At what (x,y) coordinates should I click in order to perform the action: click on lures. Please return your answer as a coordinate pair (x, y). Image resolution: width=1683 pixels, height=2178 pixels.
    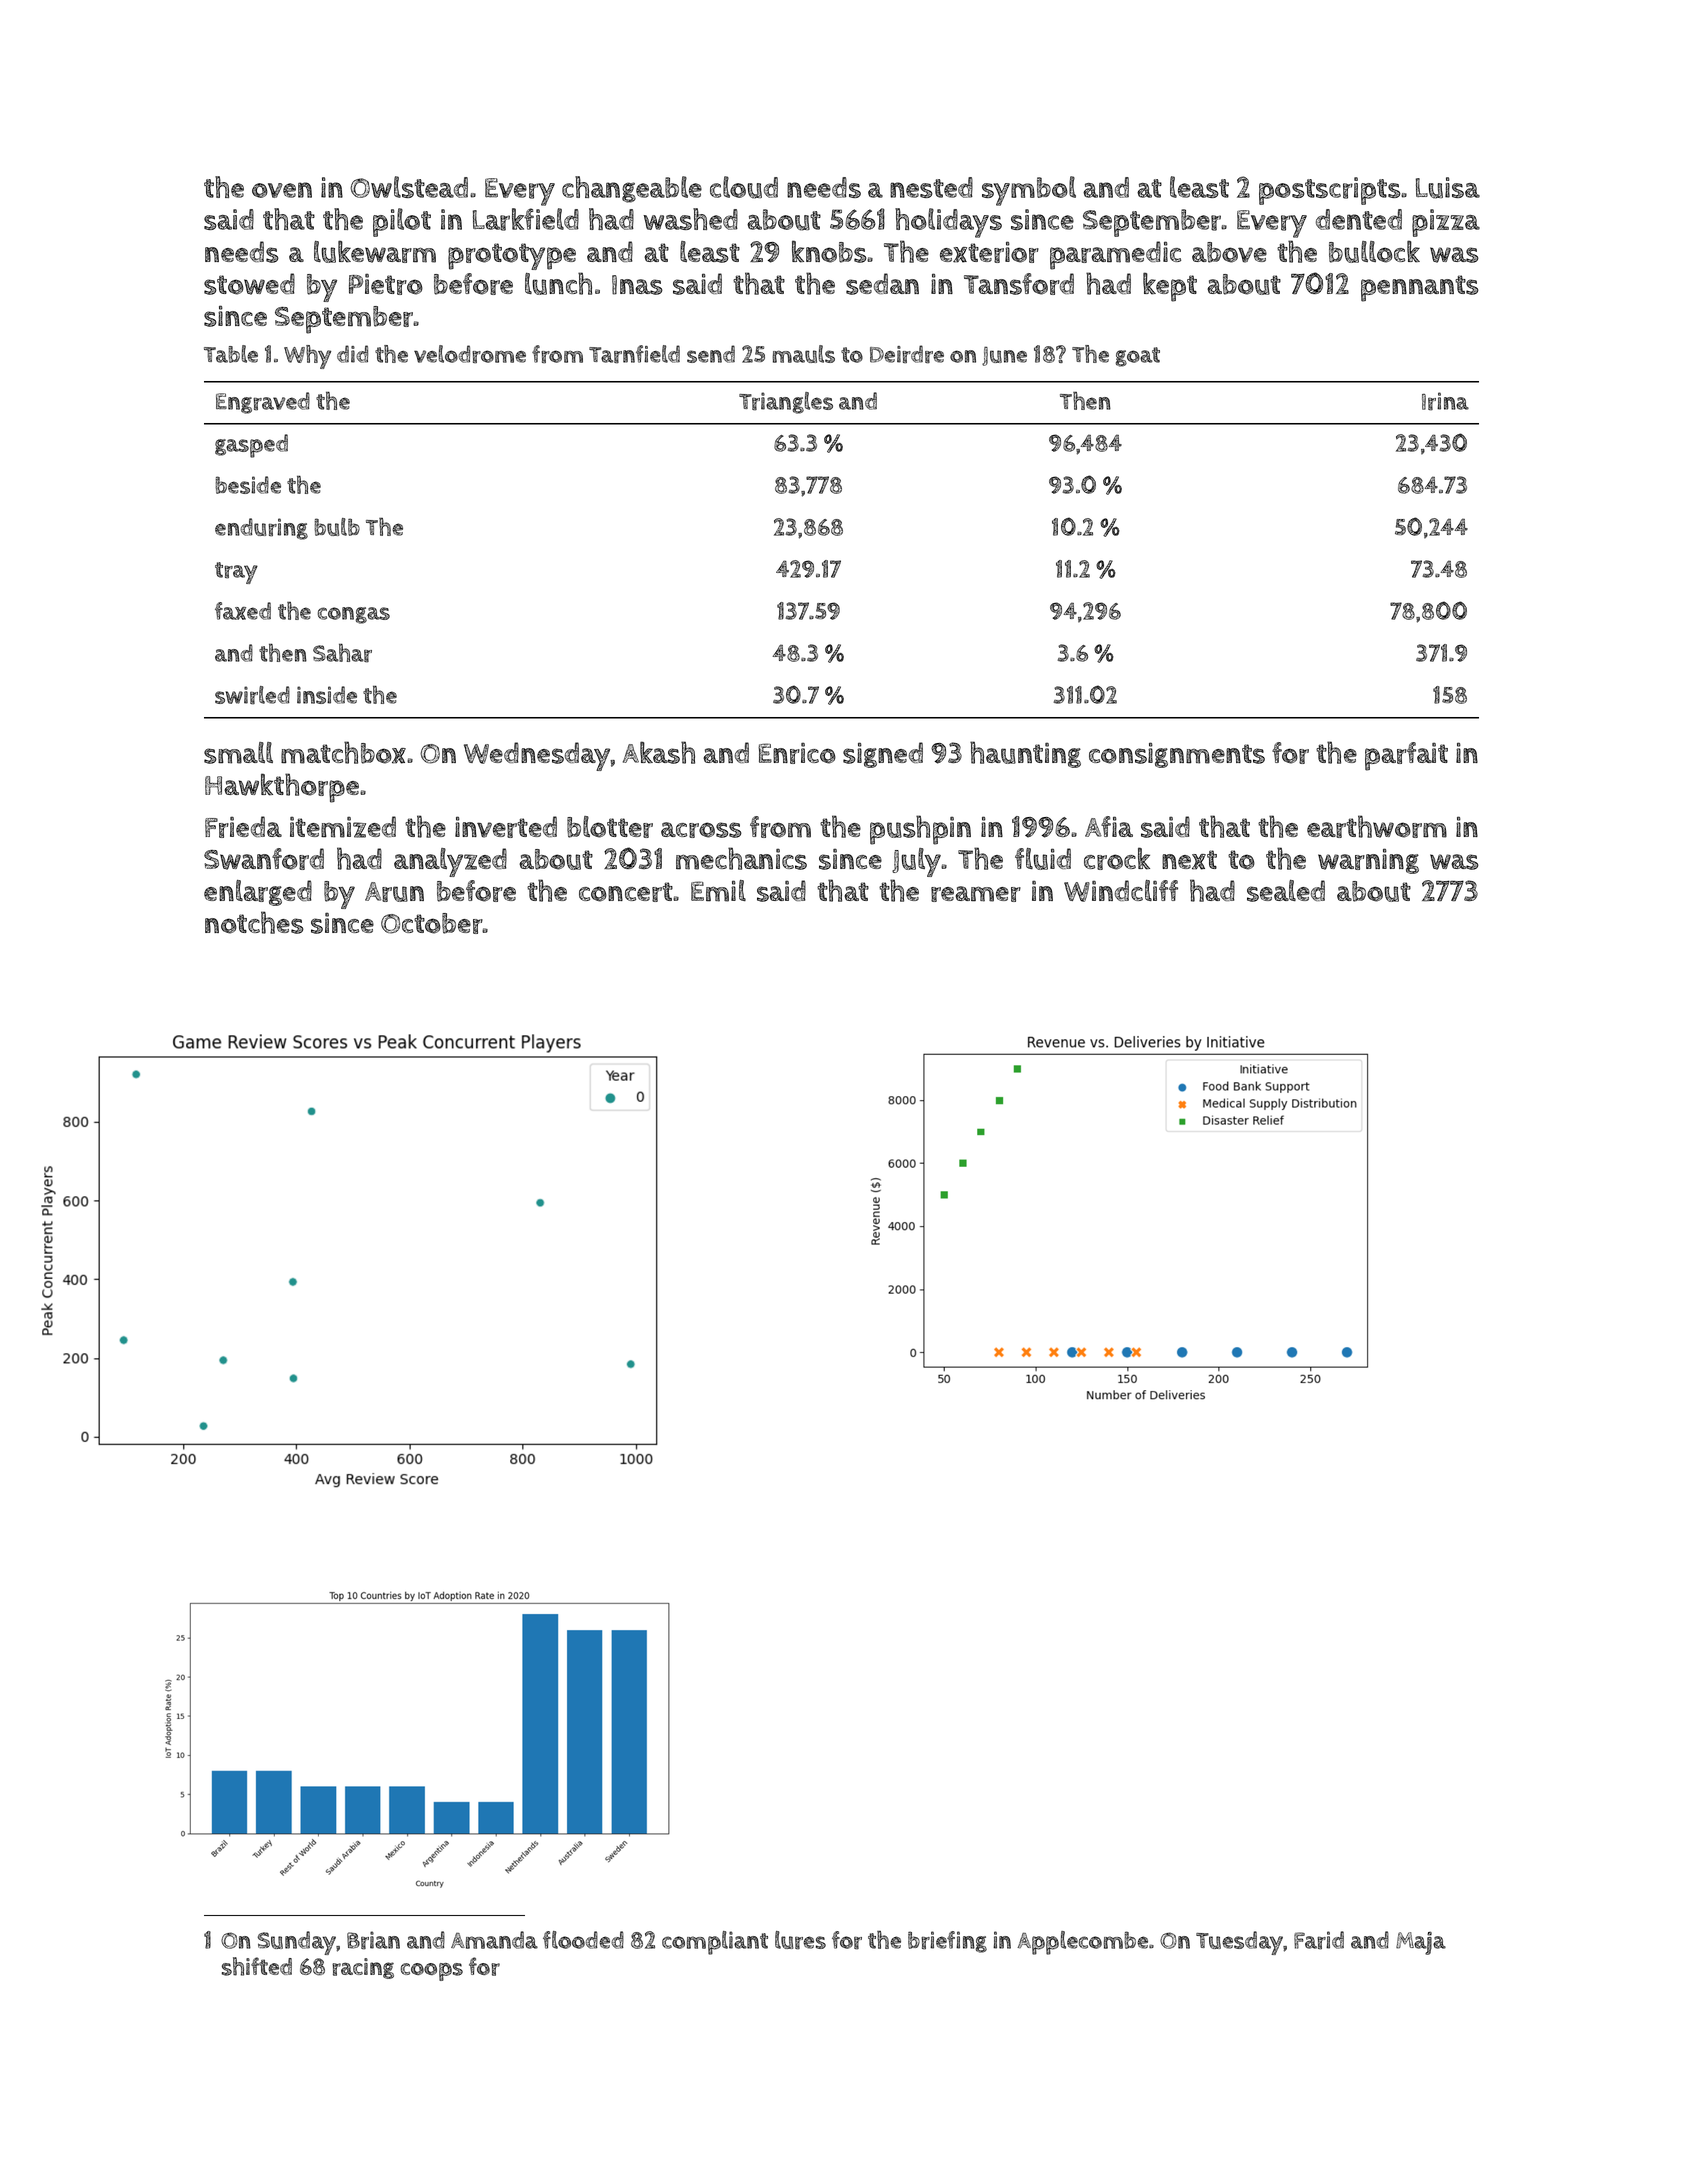
    Looking at the image, I should click on (800, 1940).
